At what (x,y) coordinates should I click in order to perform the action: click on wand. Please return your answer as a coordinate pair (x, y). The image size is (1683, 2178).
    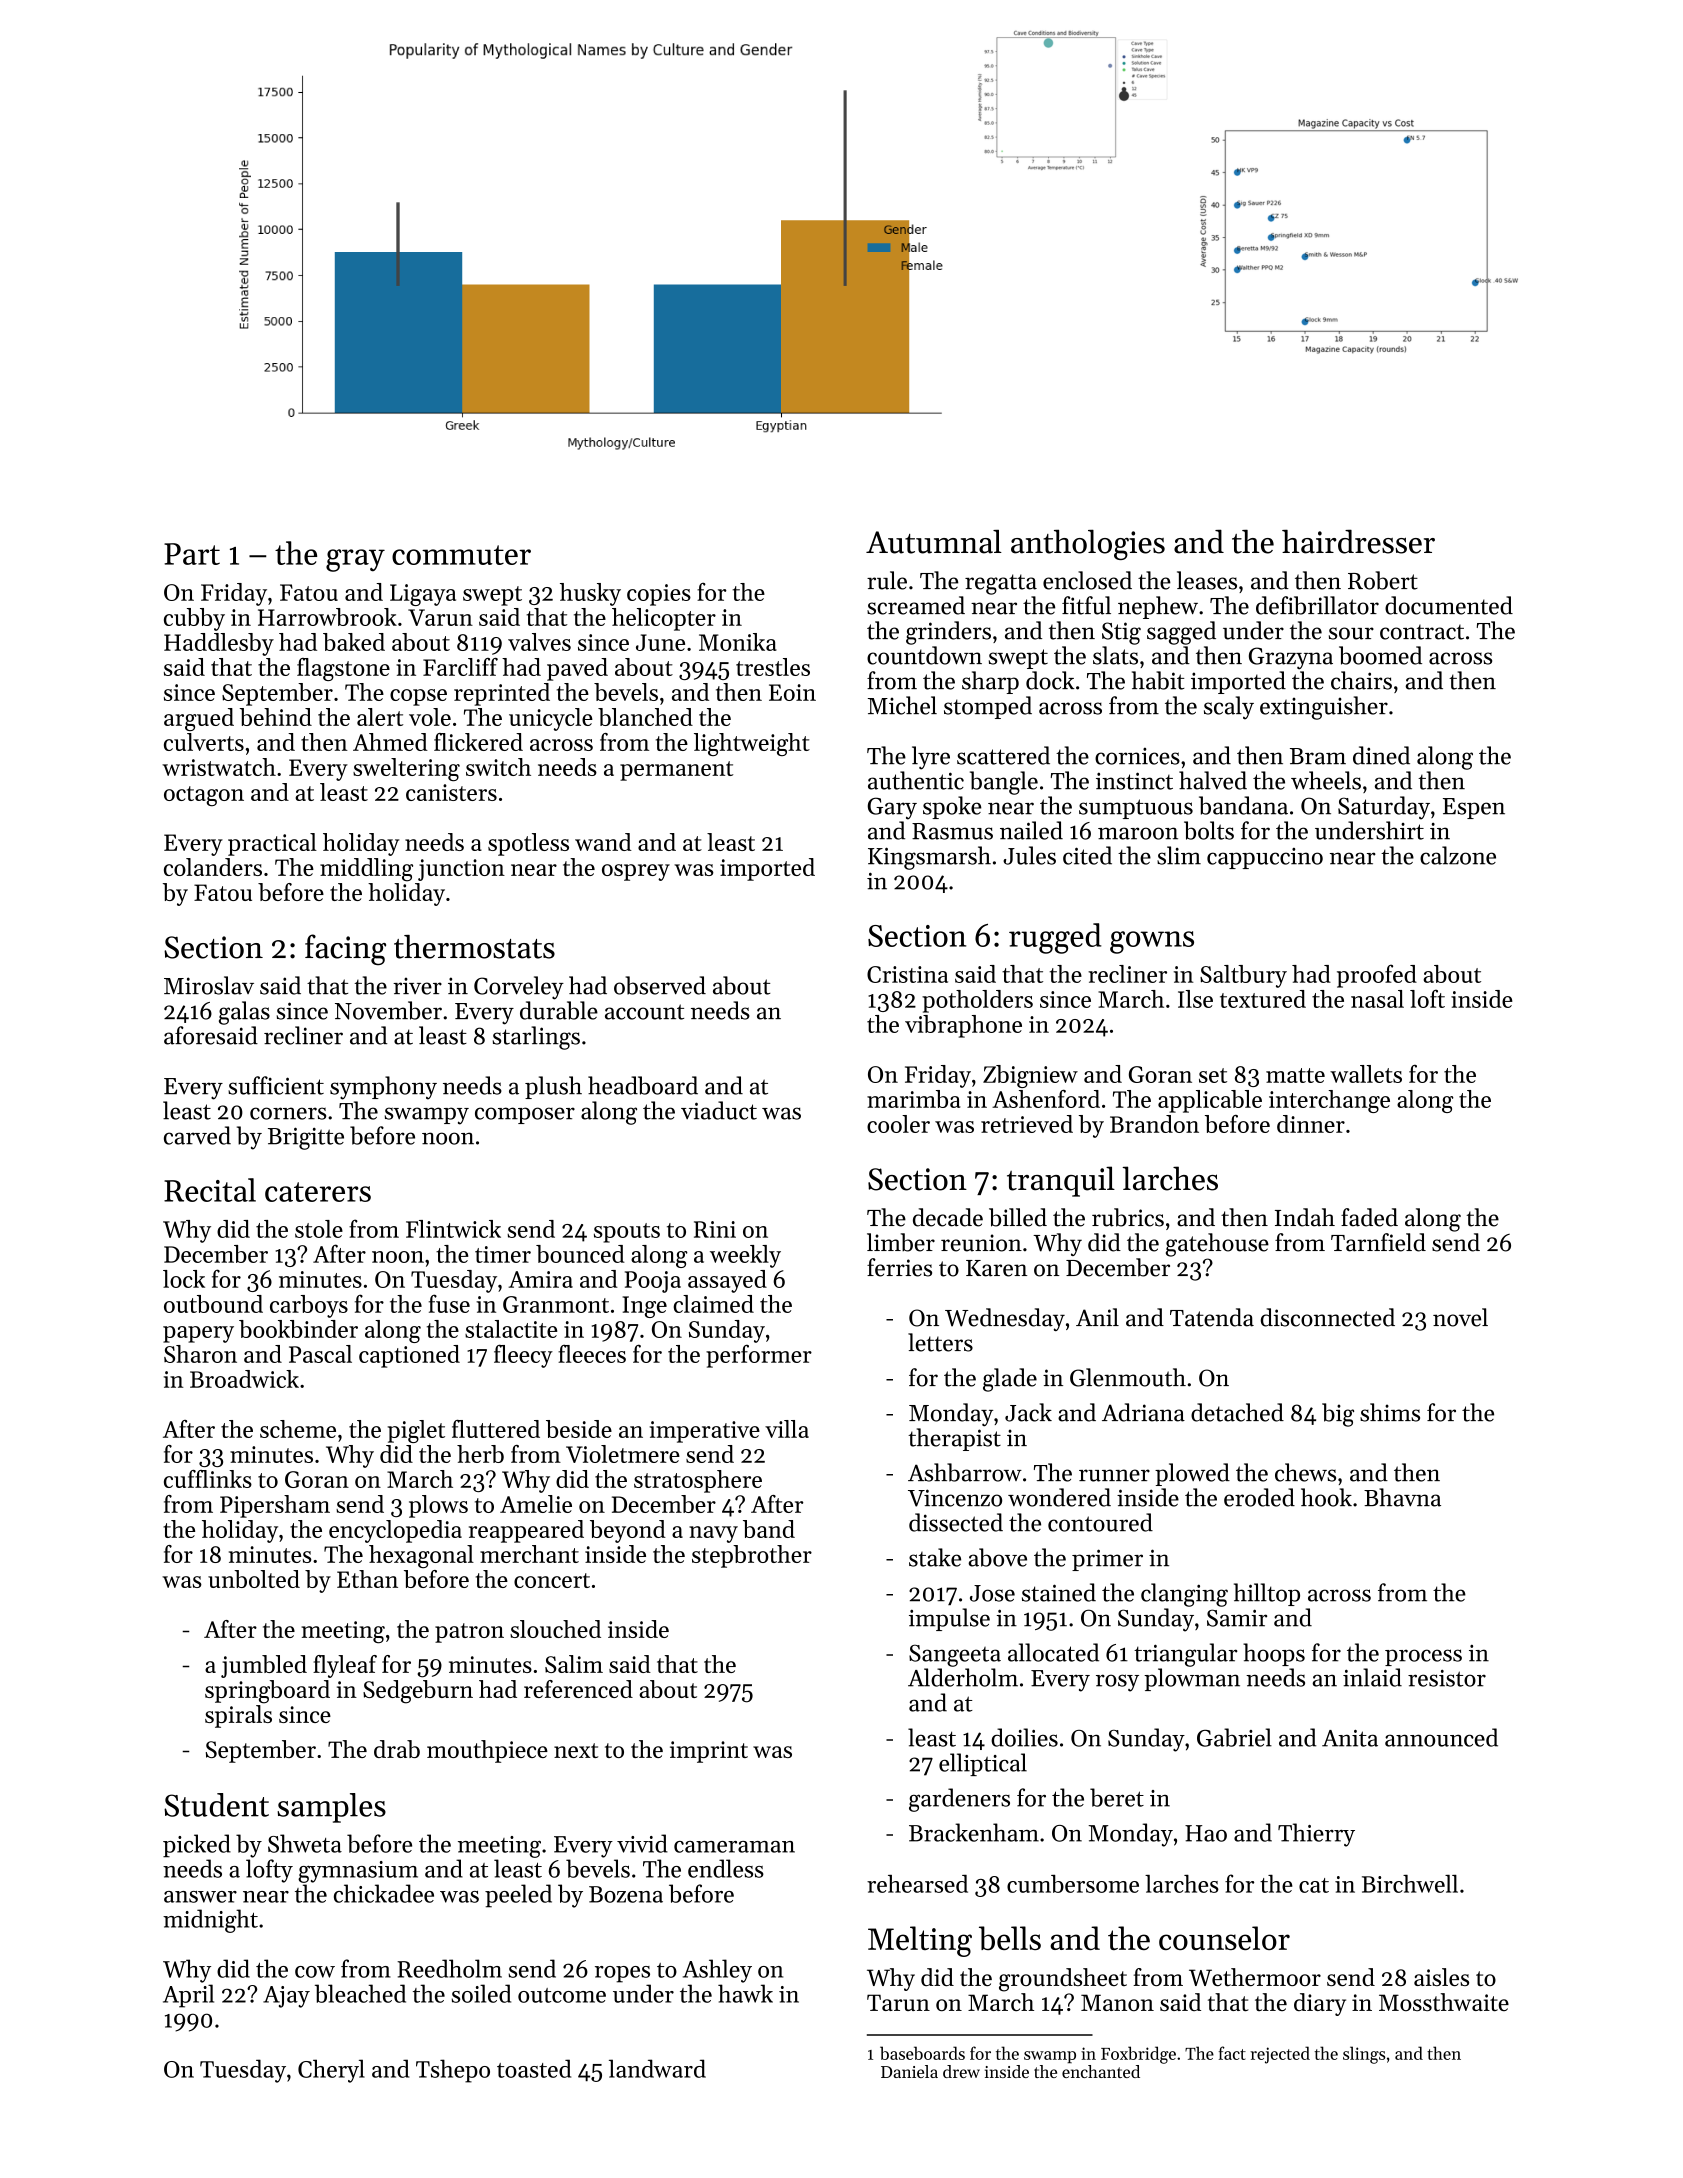
    Looking at the image, I should click on (603, 842).
